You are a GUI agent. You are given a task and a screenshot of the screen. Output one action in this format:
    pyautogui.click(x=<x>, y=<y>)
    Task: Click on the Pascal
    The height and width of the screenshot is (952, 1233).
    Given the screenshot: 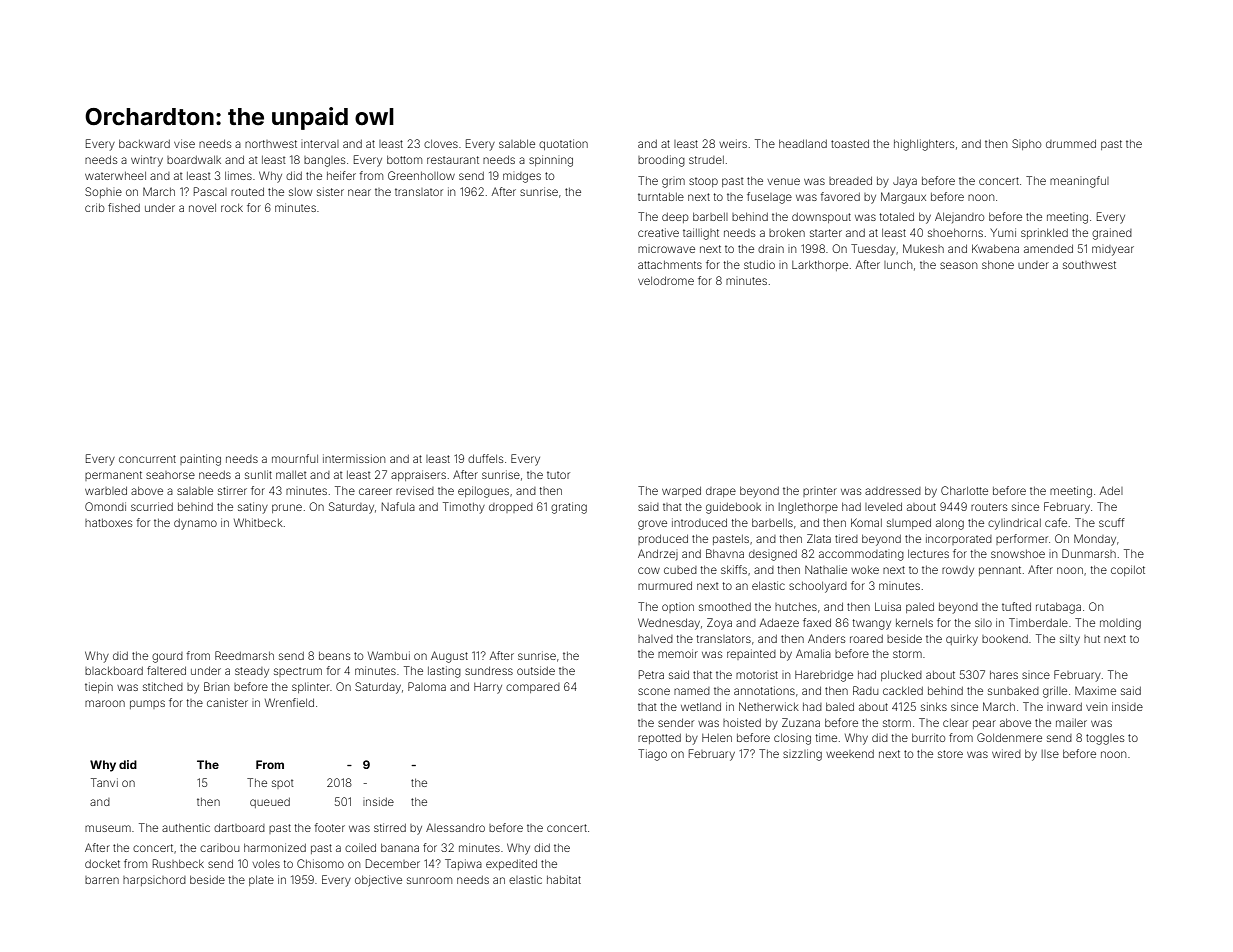 What is the action you would take?
    pyautogui.click(x=210, y=191)
